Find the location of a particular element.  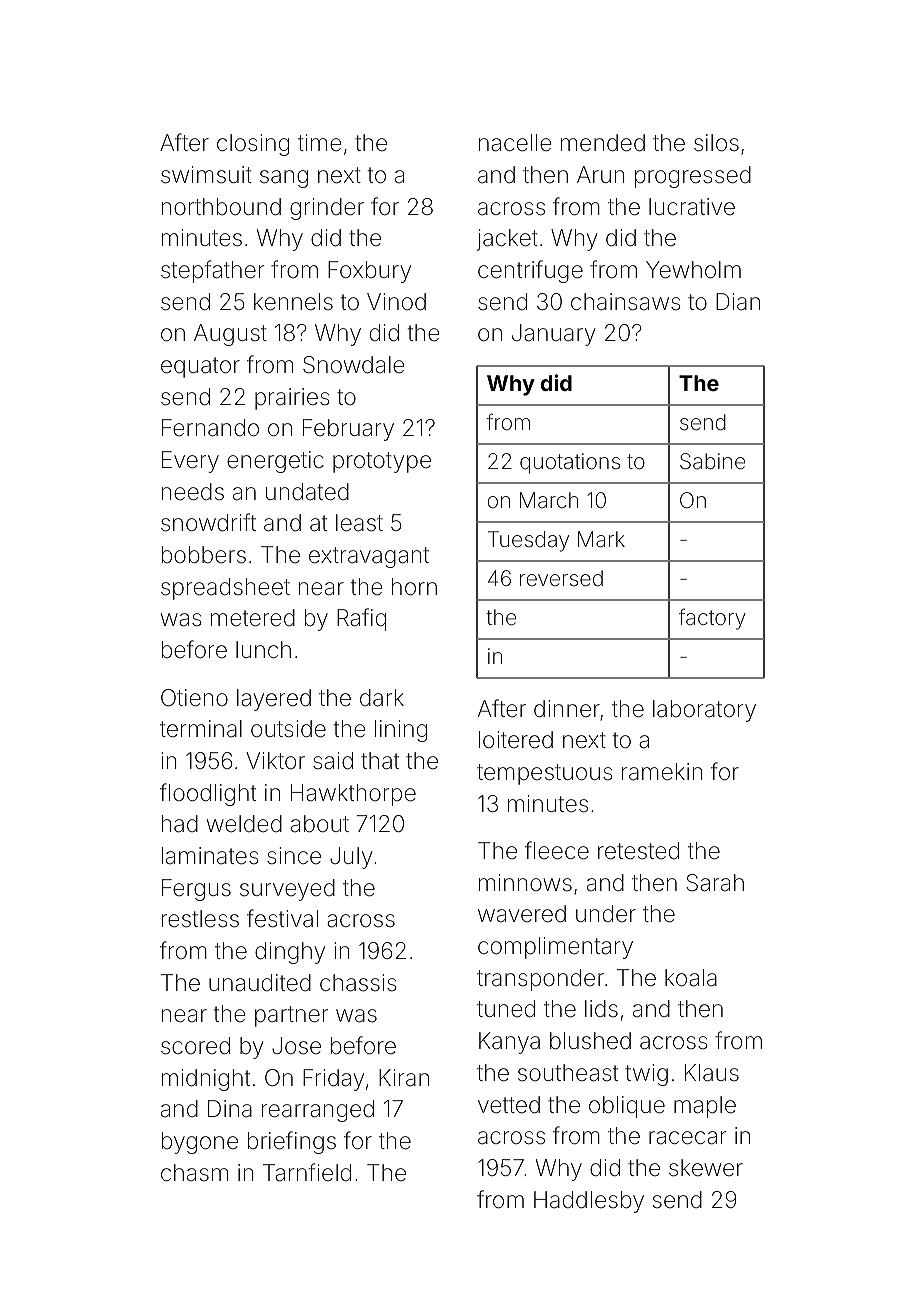

Every is located at coordinates (190, 462).
